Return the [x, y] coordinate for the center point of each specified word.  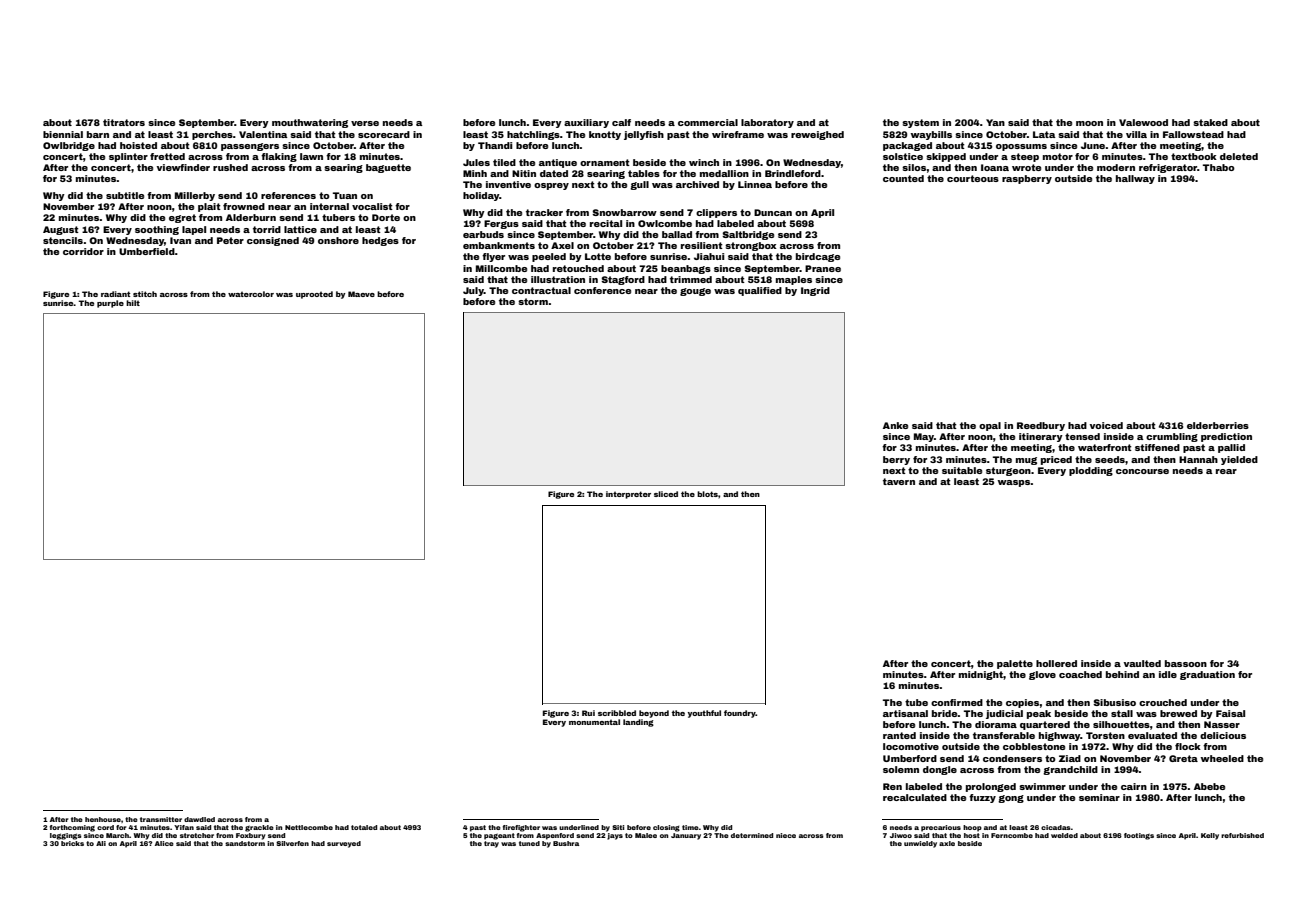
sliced [666, 494]
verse [365, 123]
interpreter [628, 495]
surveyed [344, 844]
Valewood [1143, 122]
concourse [1142, 471]
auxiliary [586, 123]
